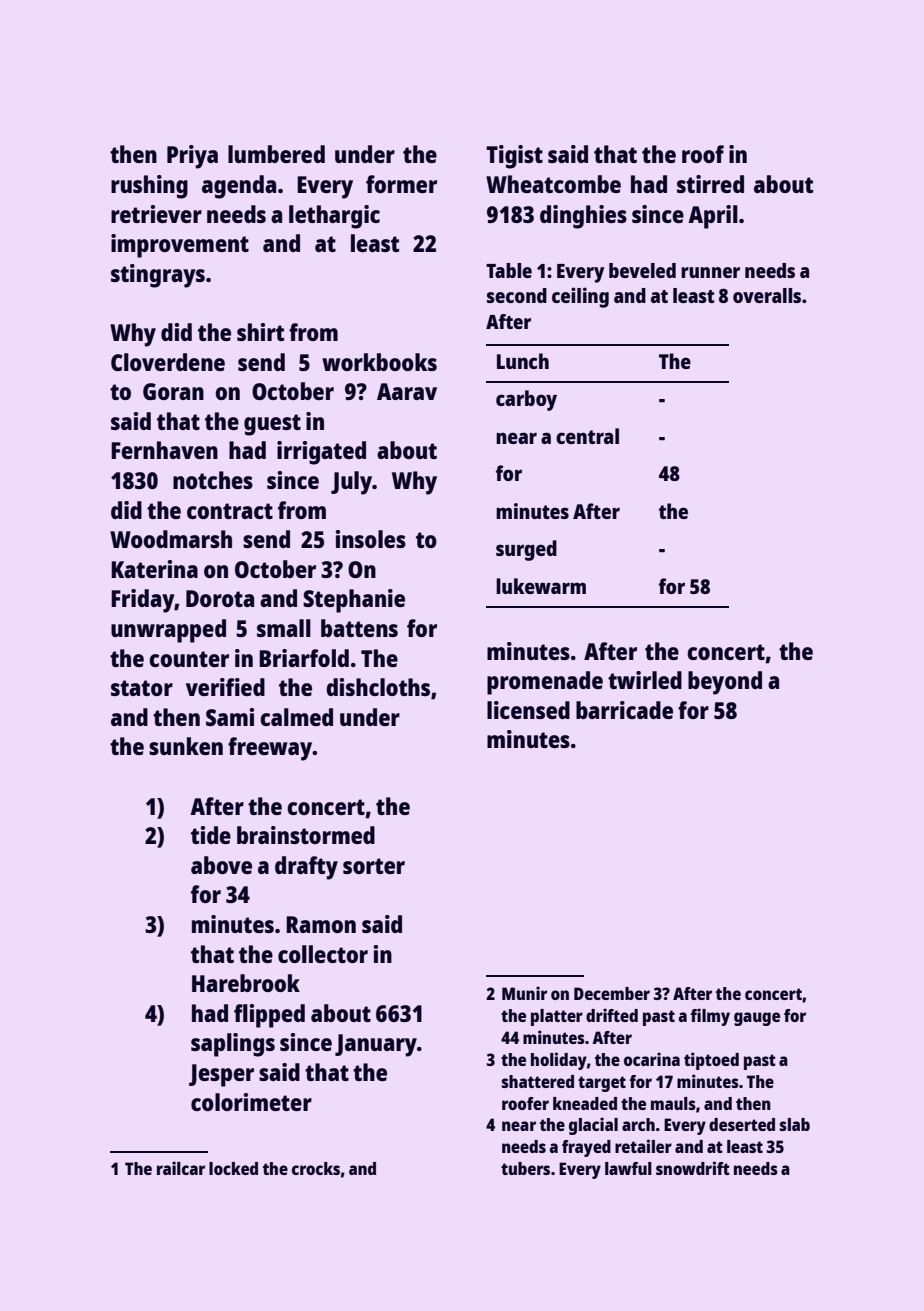 Image resolution: width=924 pixels, height=1311 pixels. I want to click on Harebrook, so click(246, 983).
